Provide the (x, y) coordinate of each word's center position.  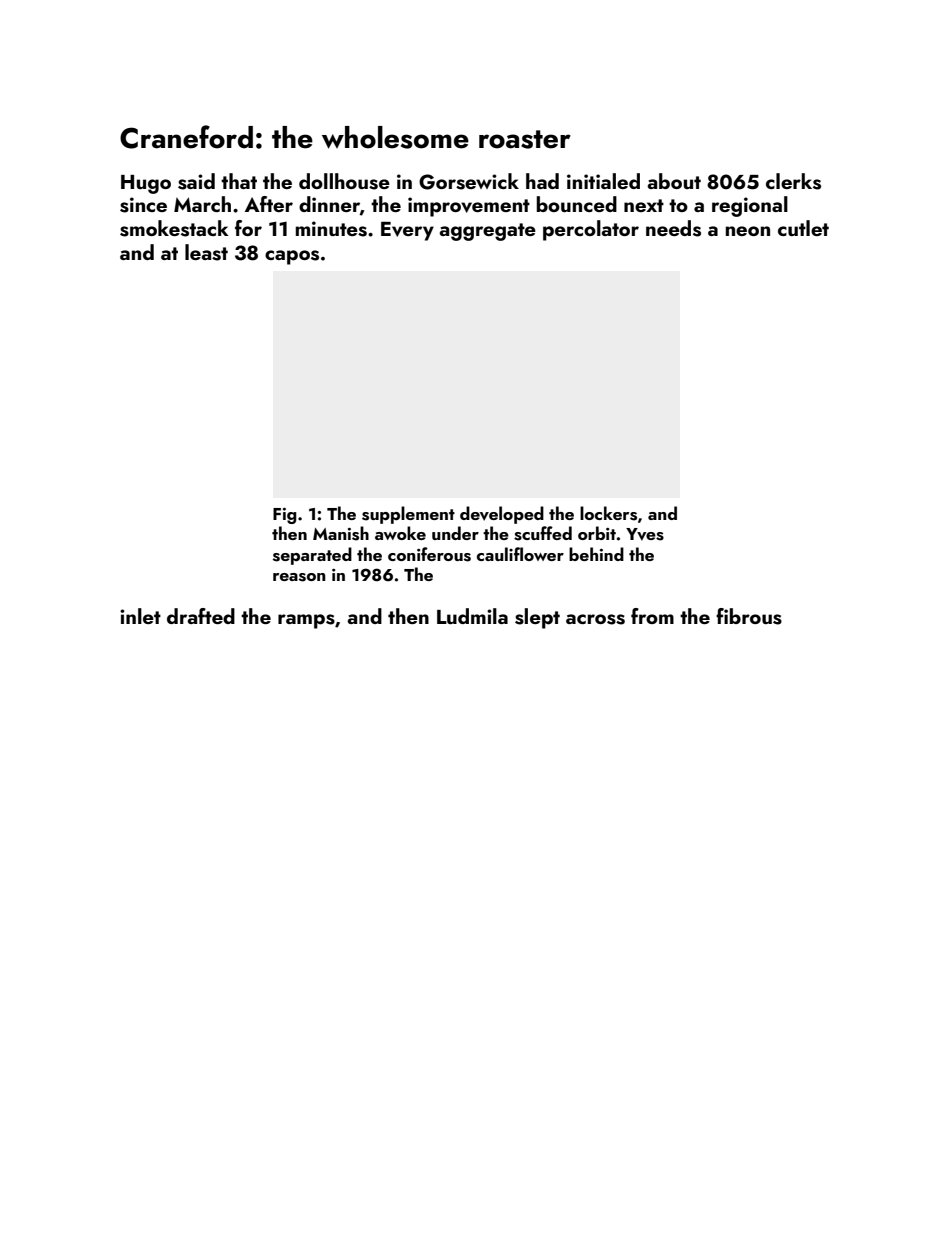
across (595, 619)
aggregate (488, 232)
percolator (591, 230)
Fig (285, 516)
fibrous (749, 616)
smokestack (174, 228)
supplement (408, 515)
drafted (201, 616)
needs (673, 228)
